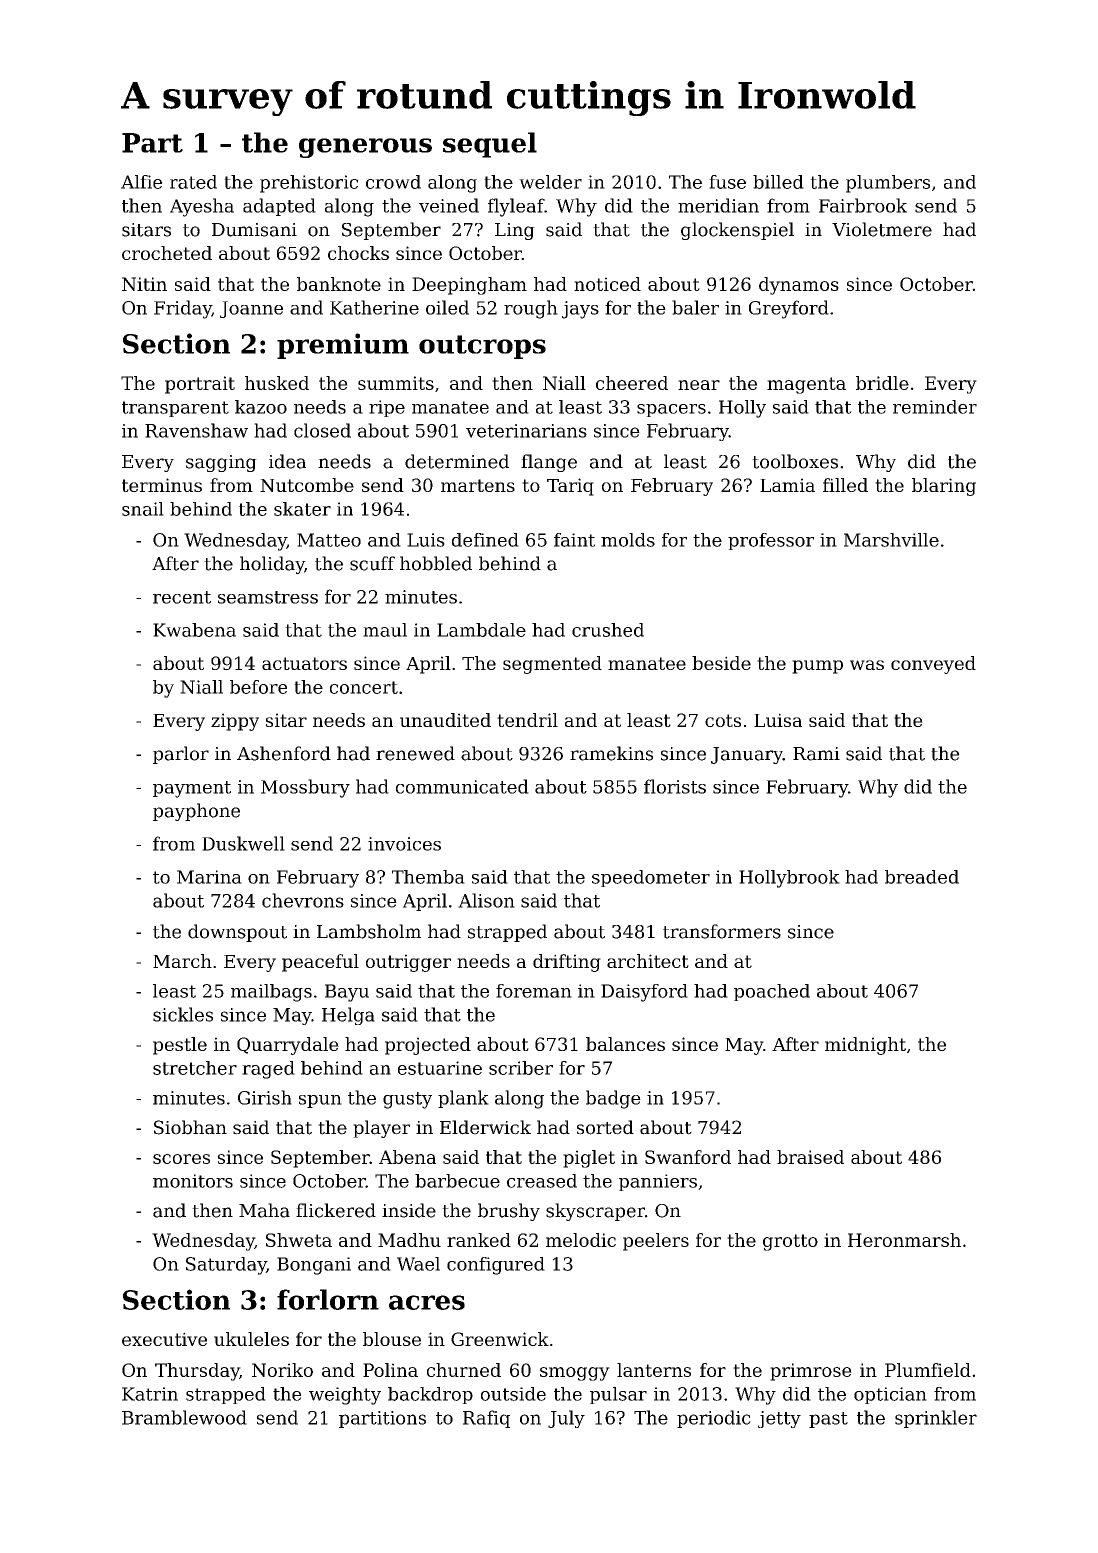  Describe the element at coordinates (787, 485) in the page. I see `Lamia` at that location.
